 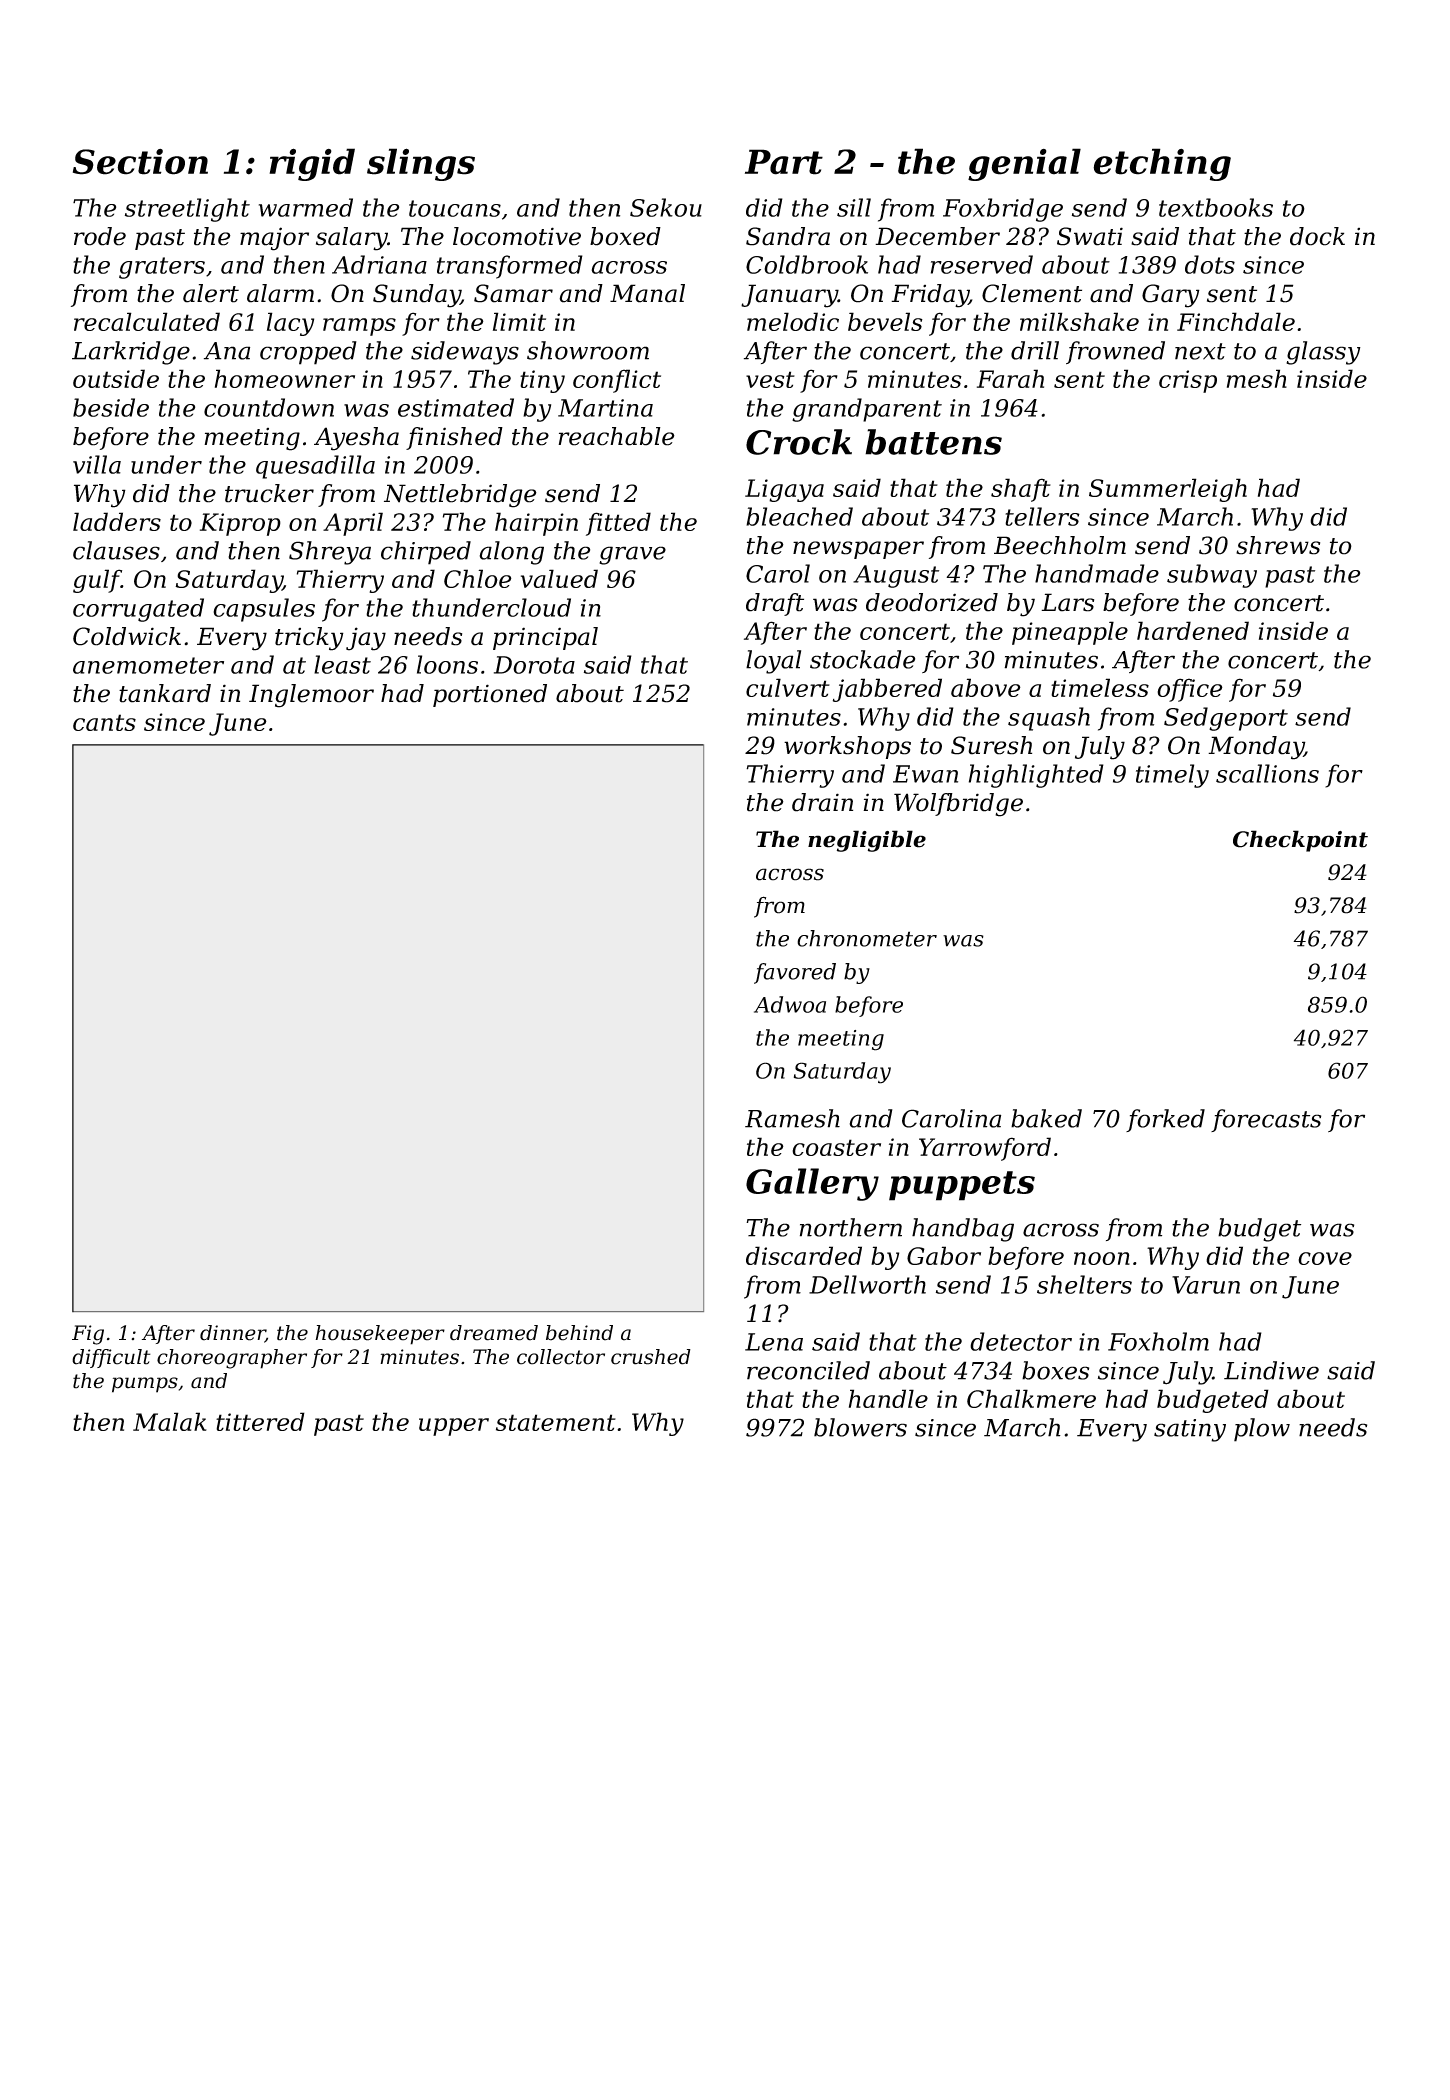 I want to click on rode, so click(x=100, y=236).
